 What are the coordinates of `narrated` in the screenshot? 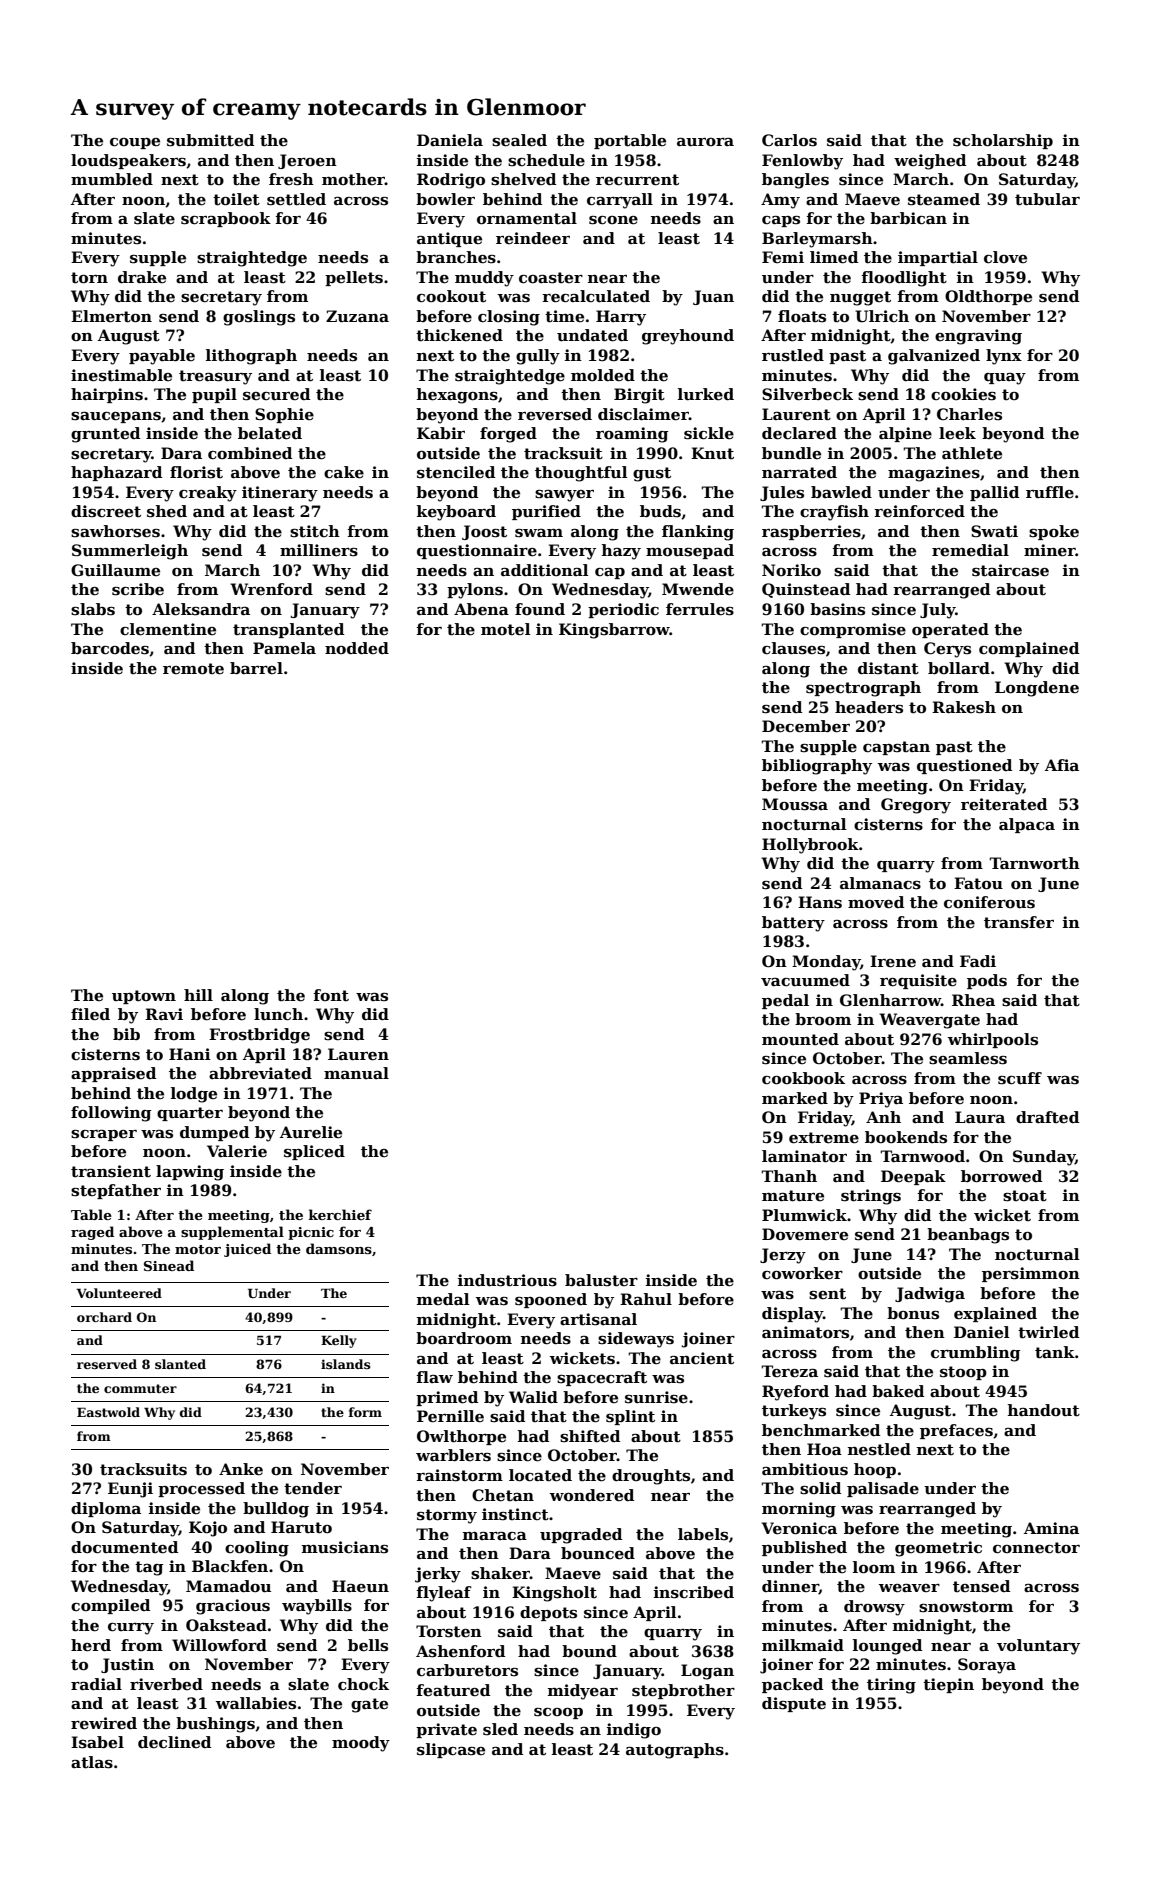 It's located at (799, 472).
